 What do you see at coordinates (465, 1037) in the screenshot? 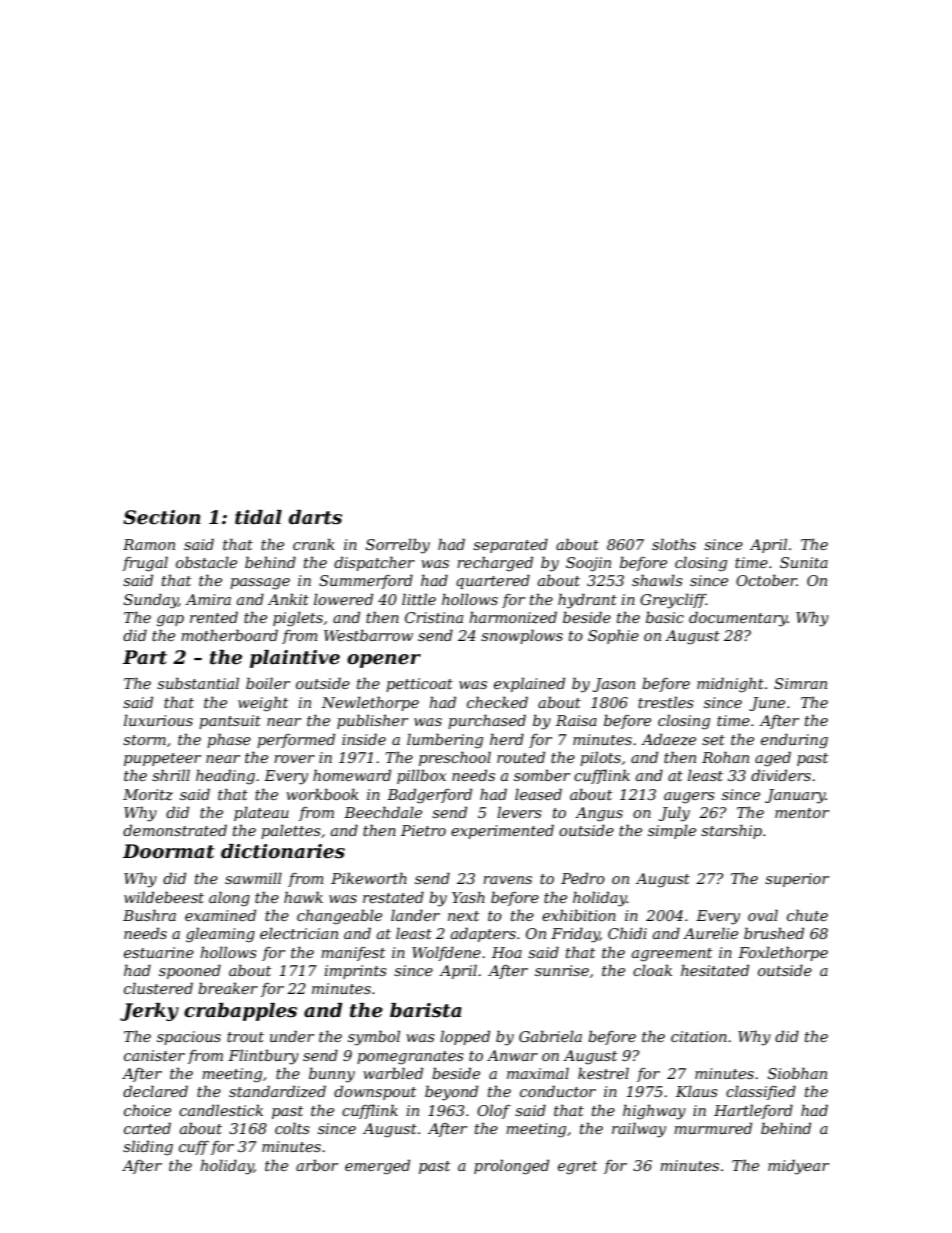
I see `lopped` at bounding box center [465, 1037].
